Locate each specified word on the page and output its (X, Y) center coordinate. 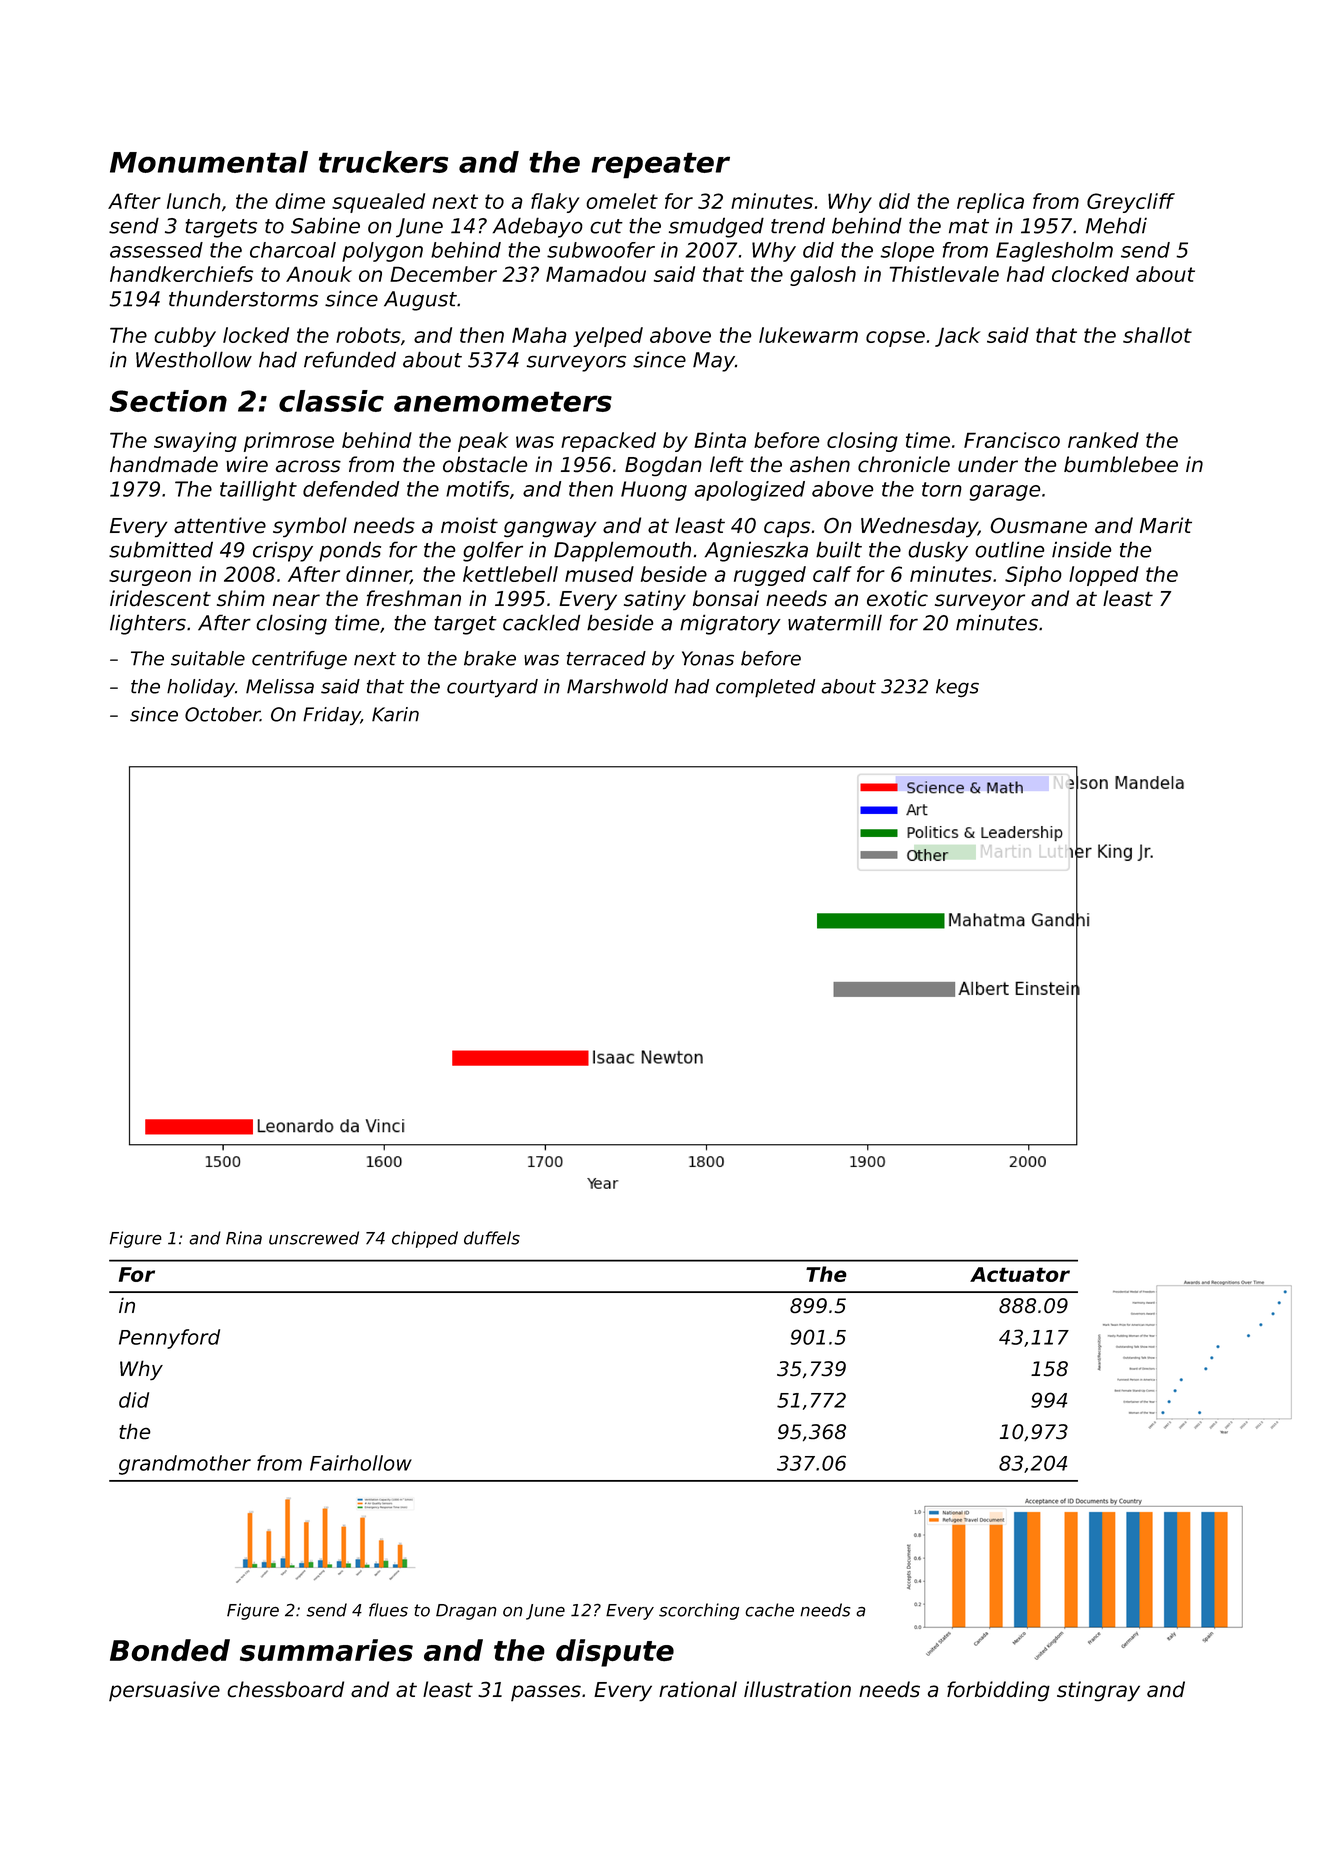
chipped (425, 1239)
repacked (608, 442)
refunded (350, 359)
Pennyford (169, 1339)
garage (1005, 493)
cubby (185, 337)
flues (388, 1610)
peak (483, 442)
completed (765, 688)
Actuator (1020, 1274)
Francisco (1012, 440)
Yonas (708, 658)
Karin (395, 714)
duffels (492, 1238)
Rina (244, 1238)
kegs (957, 688)
